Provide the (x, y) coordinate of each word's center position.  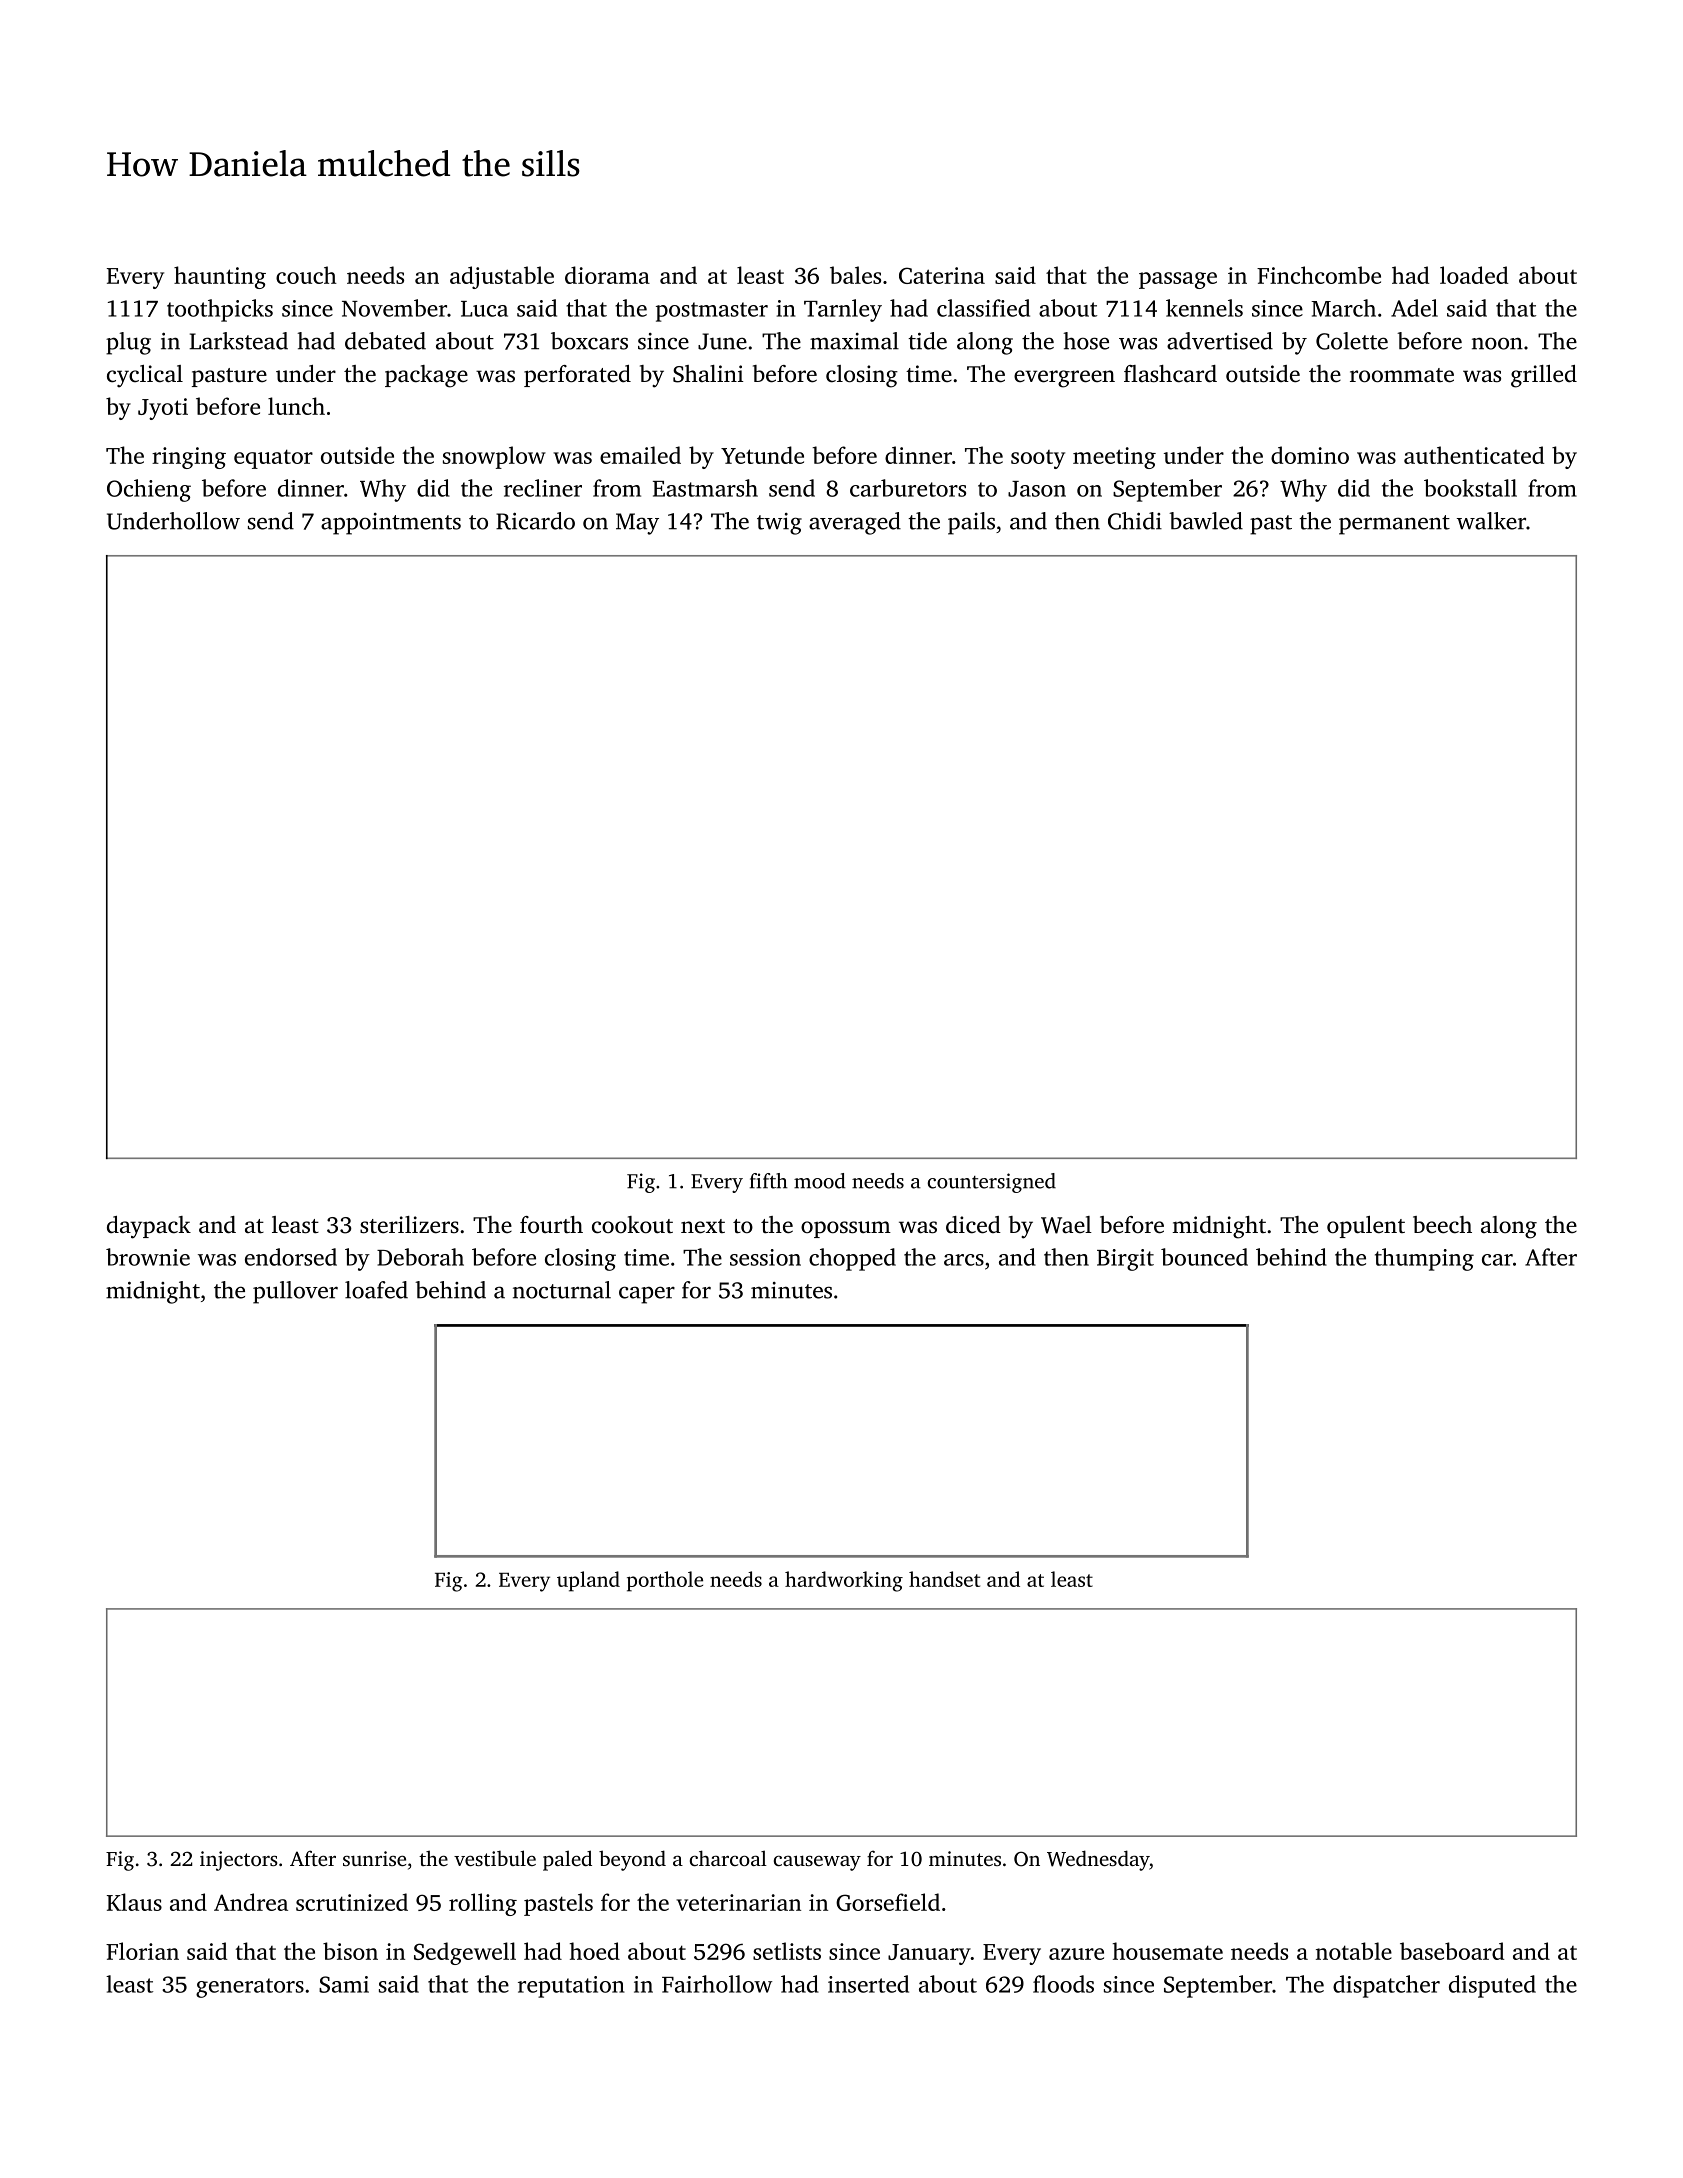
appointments (391, 524)
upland (588, 1581)
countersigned (991, 1183)
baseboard (1452, 1951)
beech (1442, 1225)
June (722, 341)
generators (250, 1988)
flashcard (1170, 374)
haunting (220, 277)
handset (944, 1579)
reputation (571, 1987)
